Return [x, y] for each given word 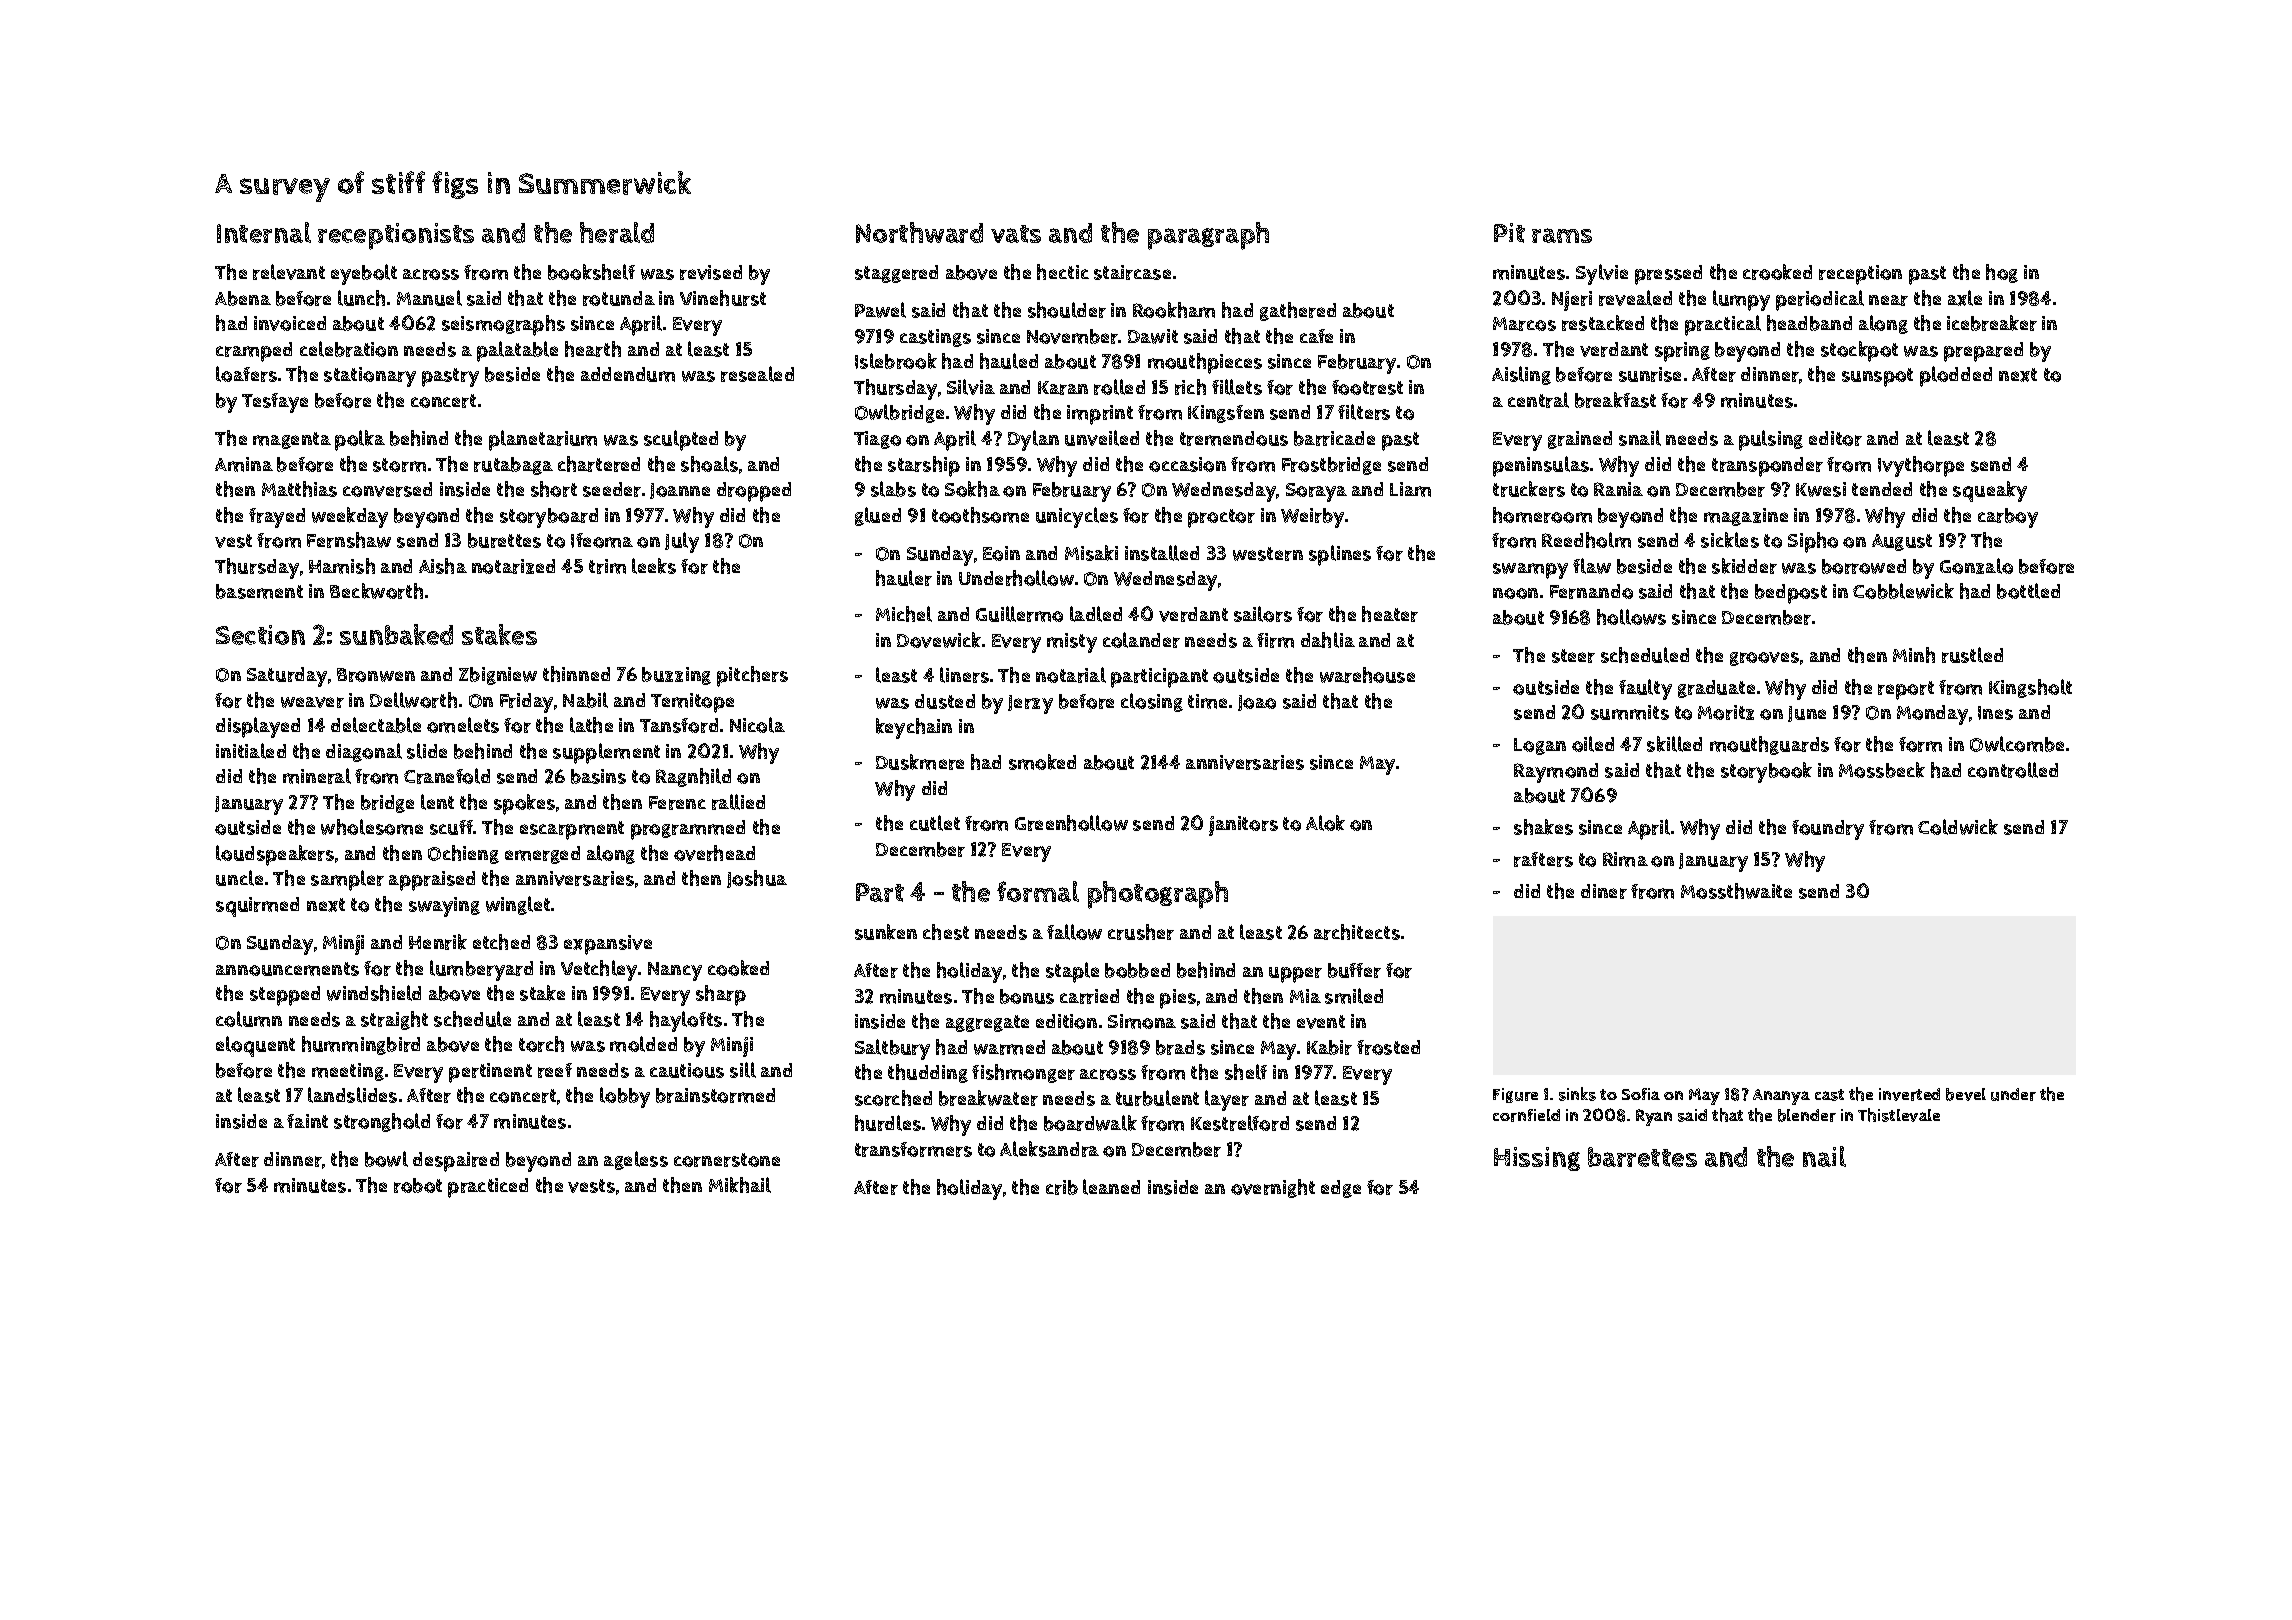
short [554, 489]
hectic [1063, 272]
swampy [1530, 571]
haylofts [686, 1021]
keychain [914, 728]
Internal [264, 232]
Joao [1257, 703]
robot [418, 1185]
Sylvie [1602, 274]
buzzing [676, 676]
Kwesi [1821, 489]
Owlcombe [2017, 744]
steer [1573, 656]
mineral [317, 776]
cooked [738, 968]
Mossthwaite [1736, 891]
